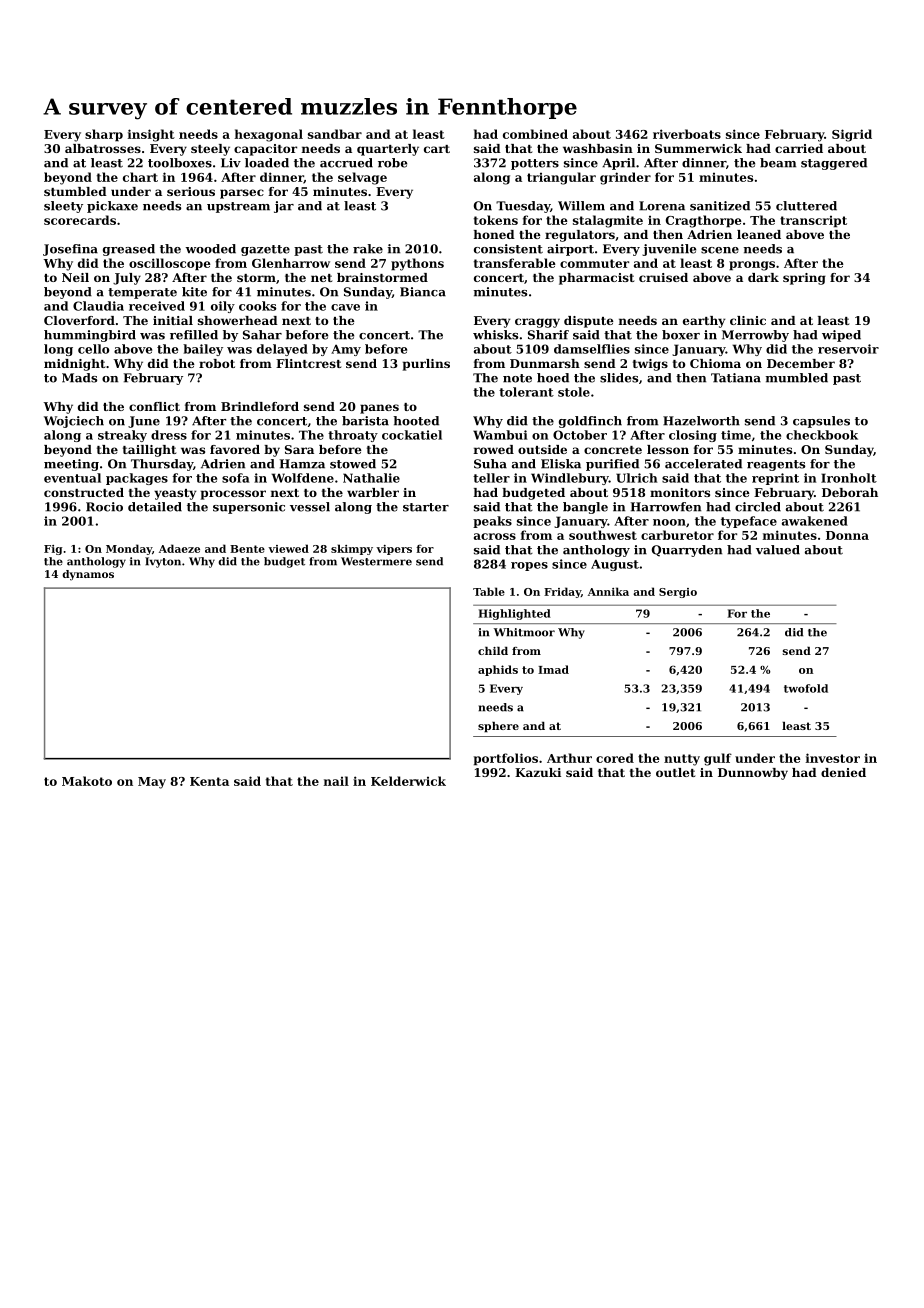 This image has height=1308, width=924. What do you see at coordinates (104, 135) in the image?
I see `sharp` at bounding box center [104, 135].
